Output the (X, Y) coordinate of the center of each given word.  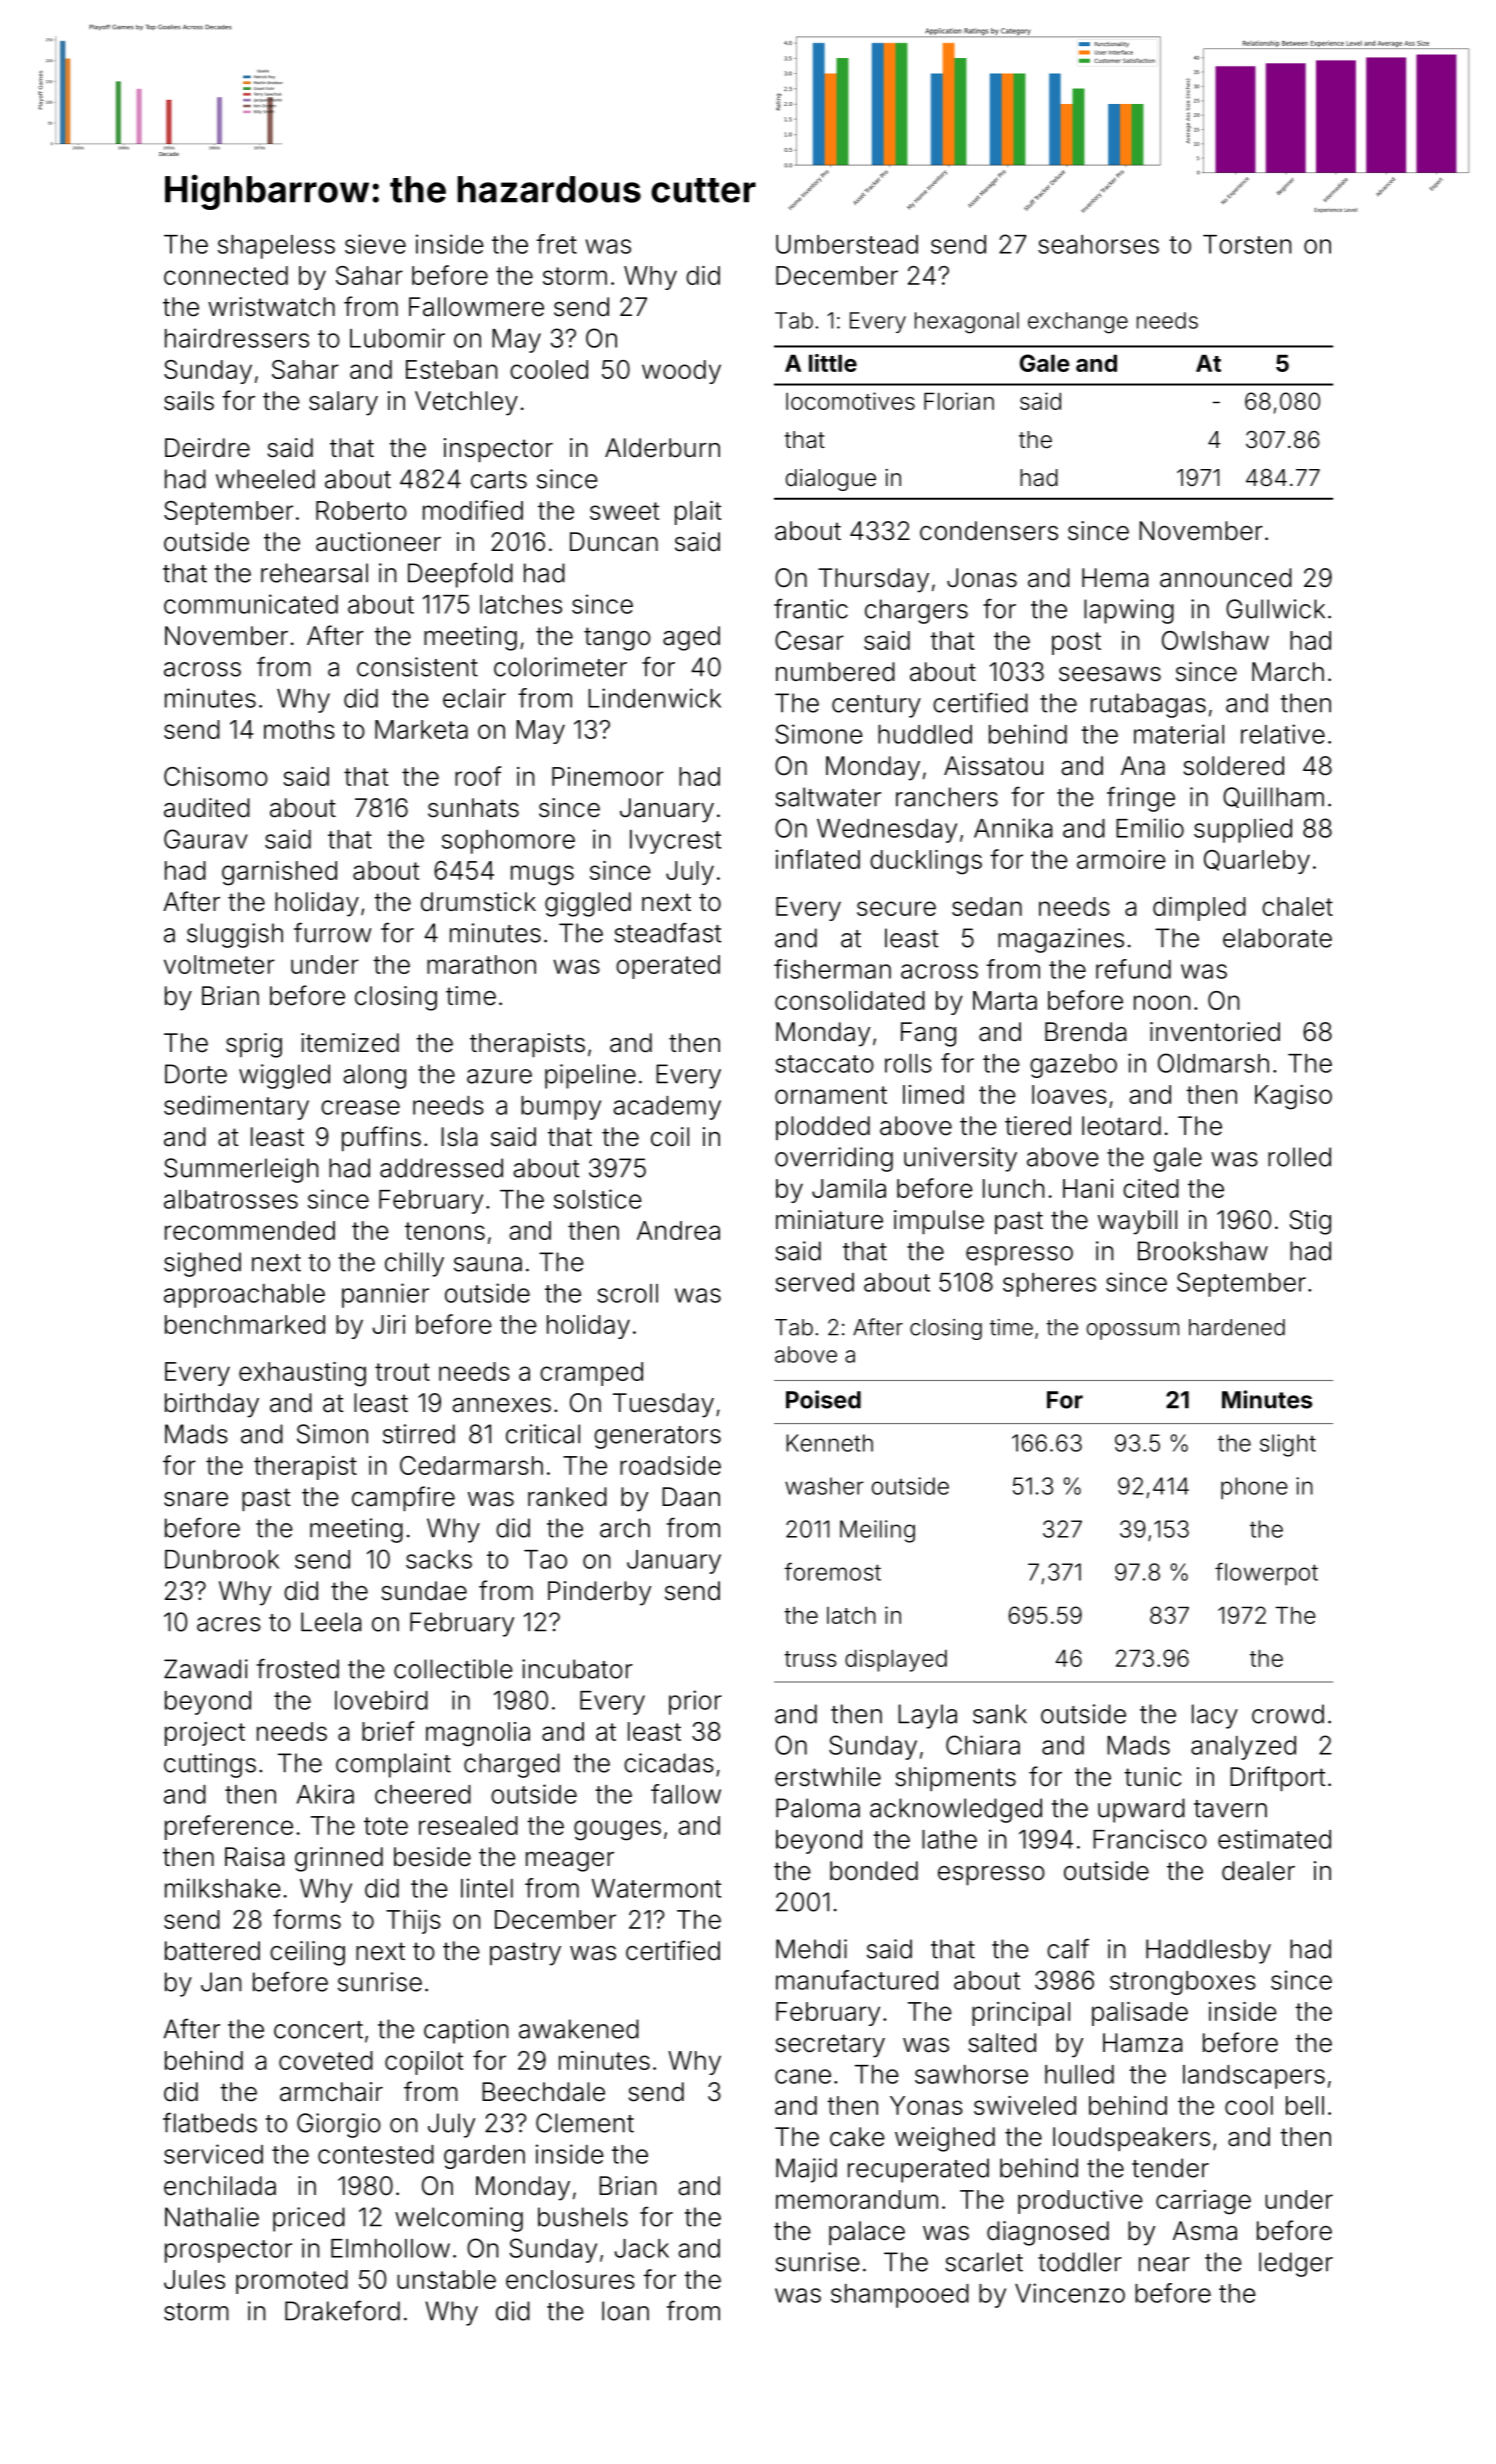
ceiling (307, 1953)
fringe (1141, 799)
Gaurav (206, 839)
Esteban (451, 369)
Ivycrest (675, 842)
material (1179, 734)
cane (803, 2076)
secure (896, 908)
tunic (1152, 1776)
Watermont (656, 1888)
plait (698, 513)
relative (1283, 734)
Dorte (196, 1074)
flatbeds (210, 2122)
